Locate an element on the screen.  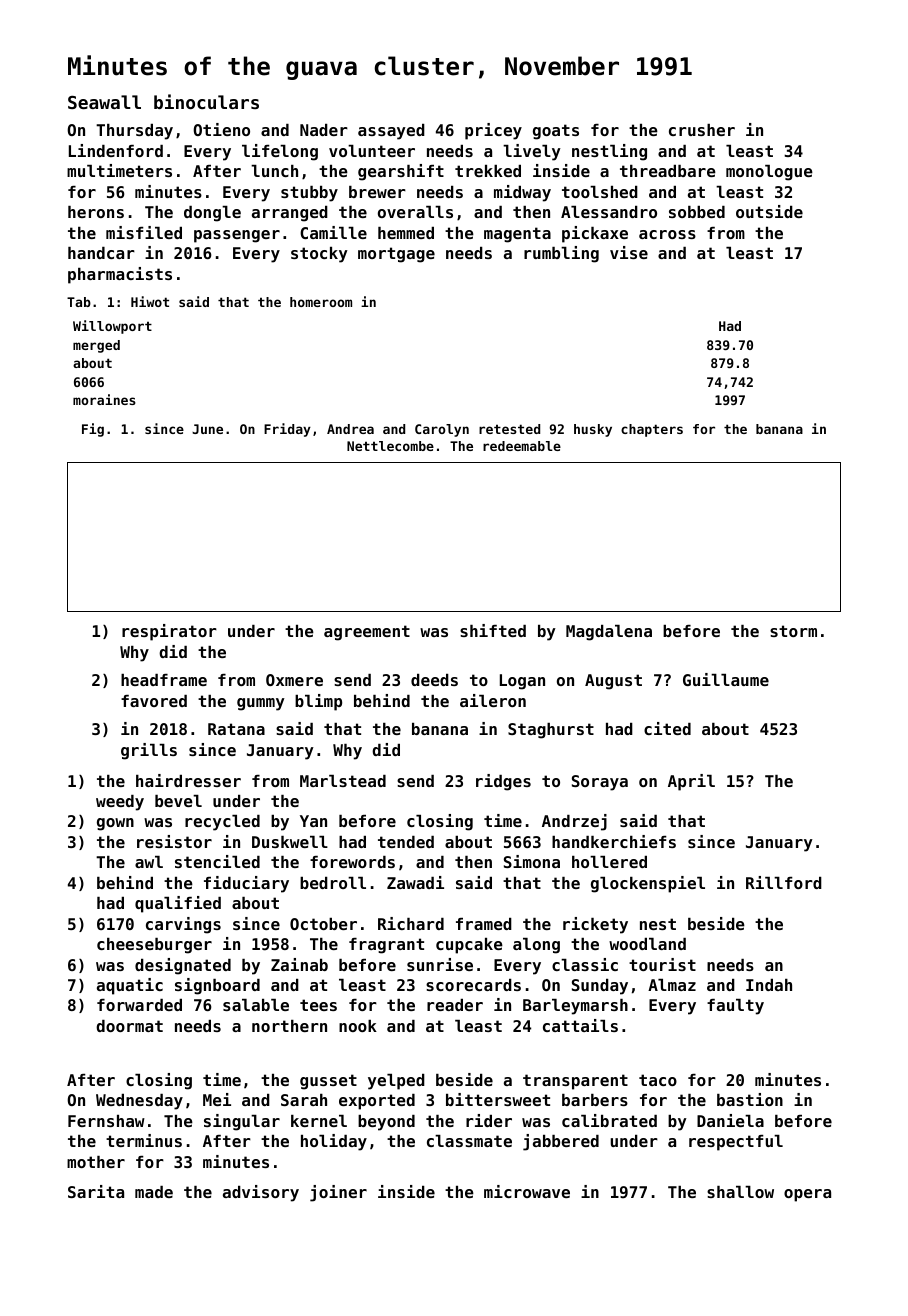
Nettlecombe is located at coordinates (390, 446).
